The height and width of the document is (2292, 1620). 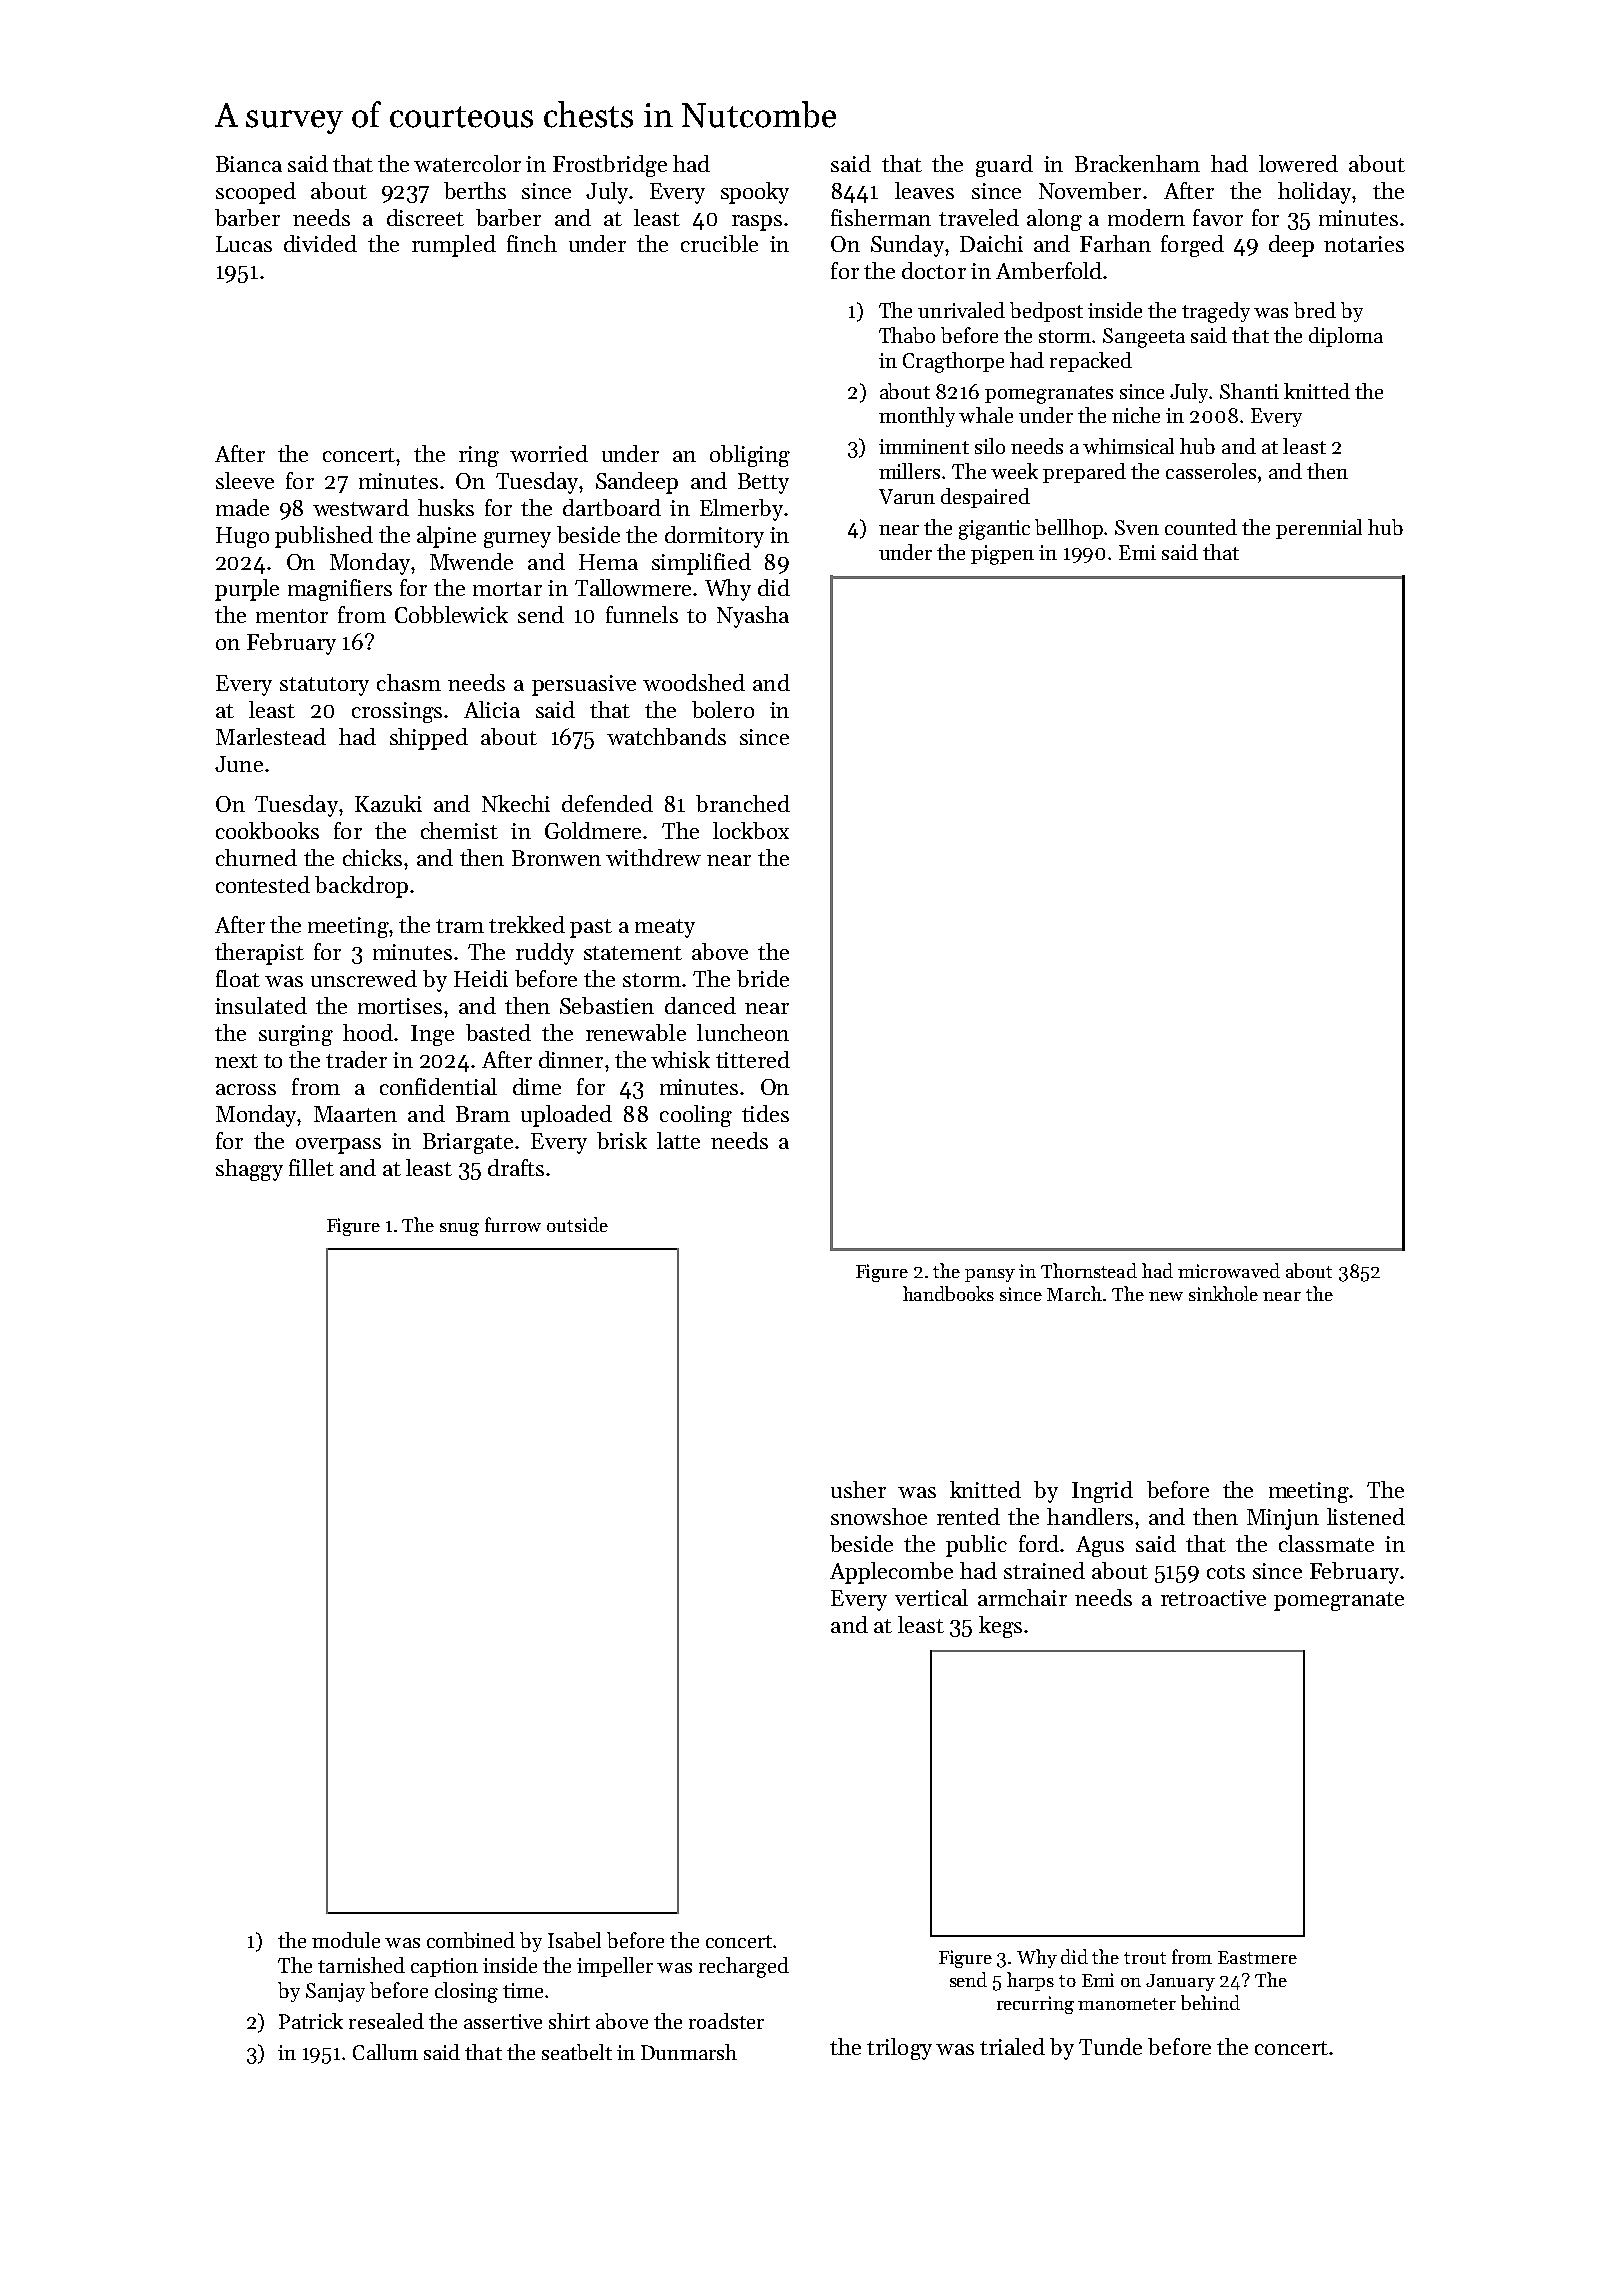 I want to click on perennial, so click(x=1319, y=529).
